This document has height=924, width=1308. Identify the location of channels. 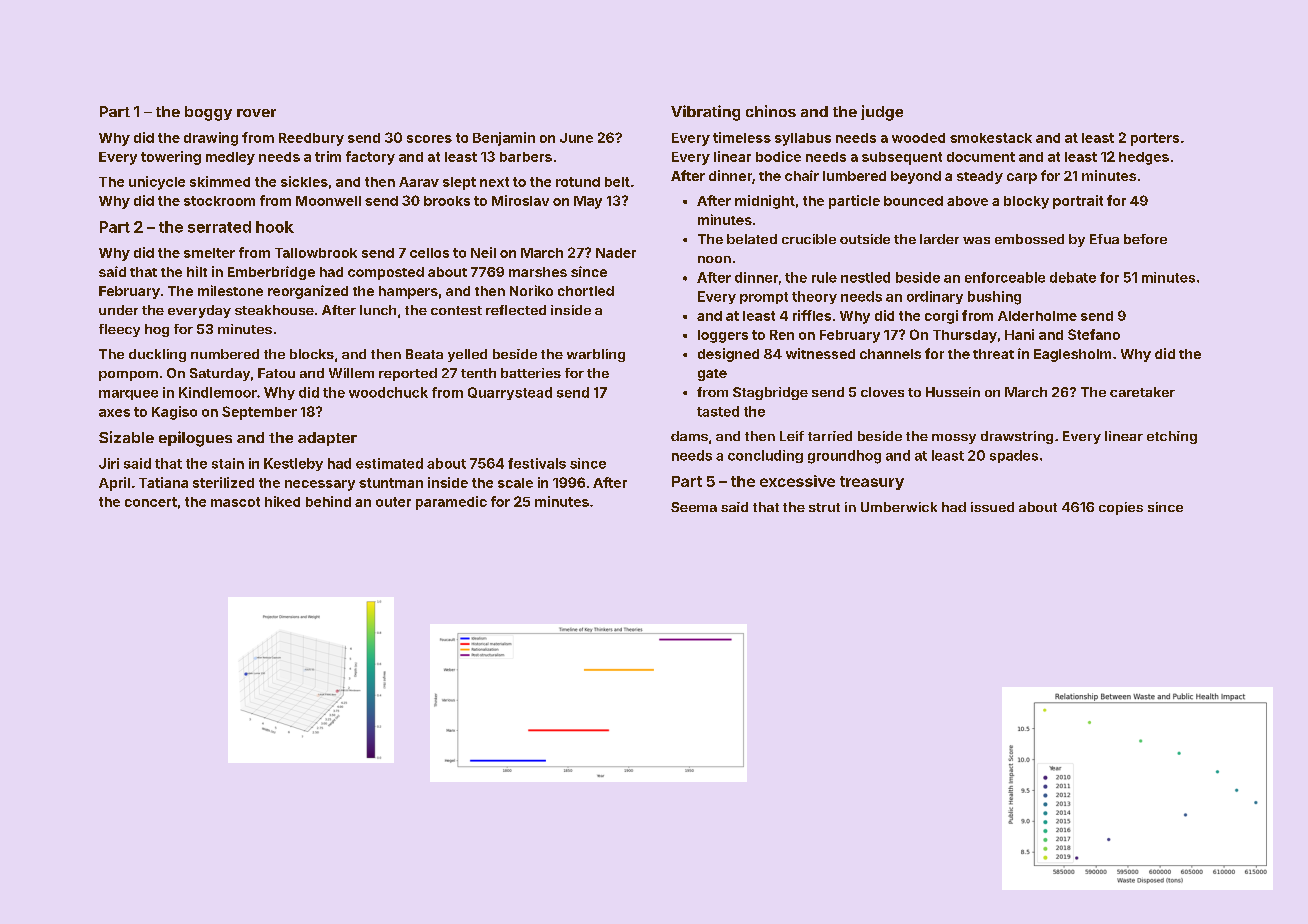
(890, 354).
